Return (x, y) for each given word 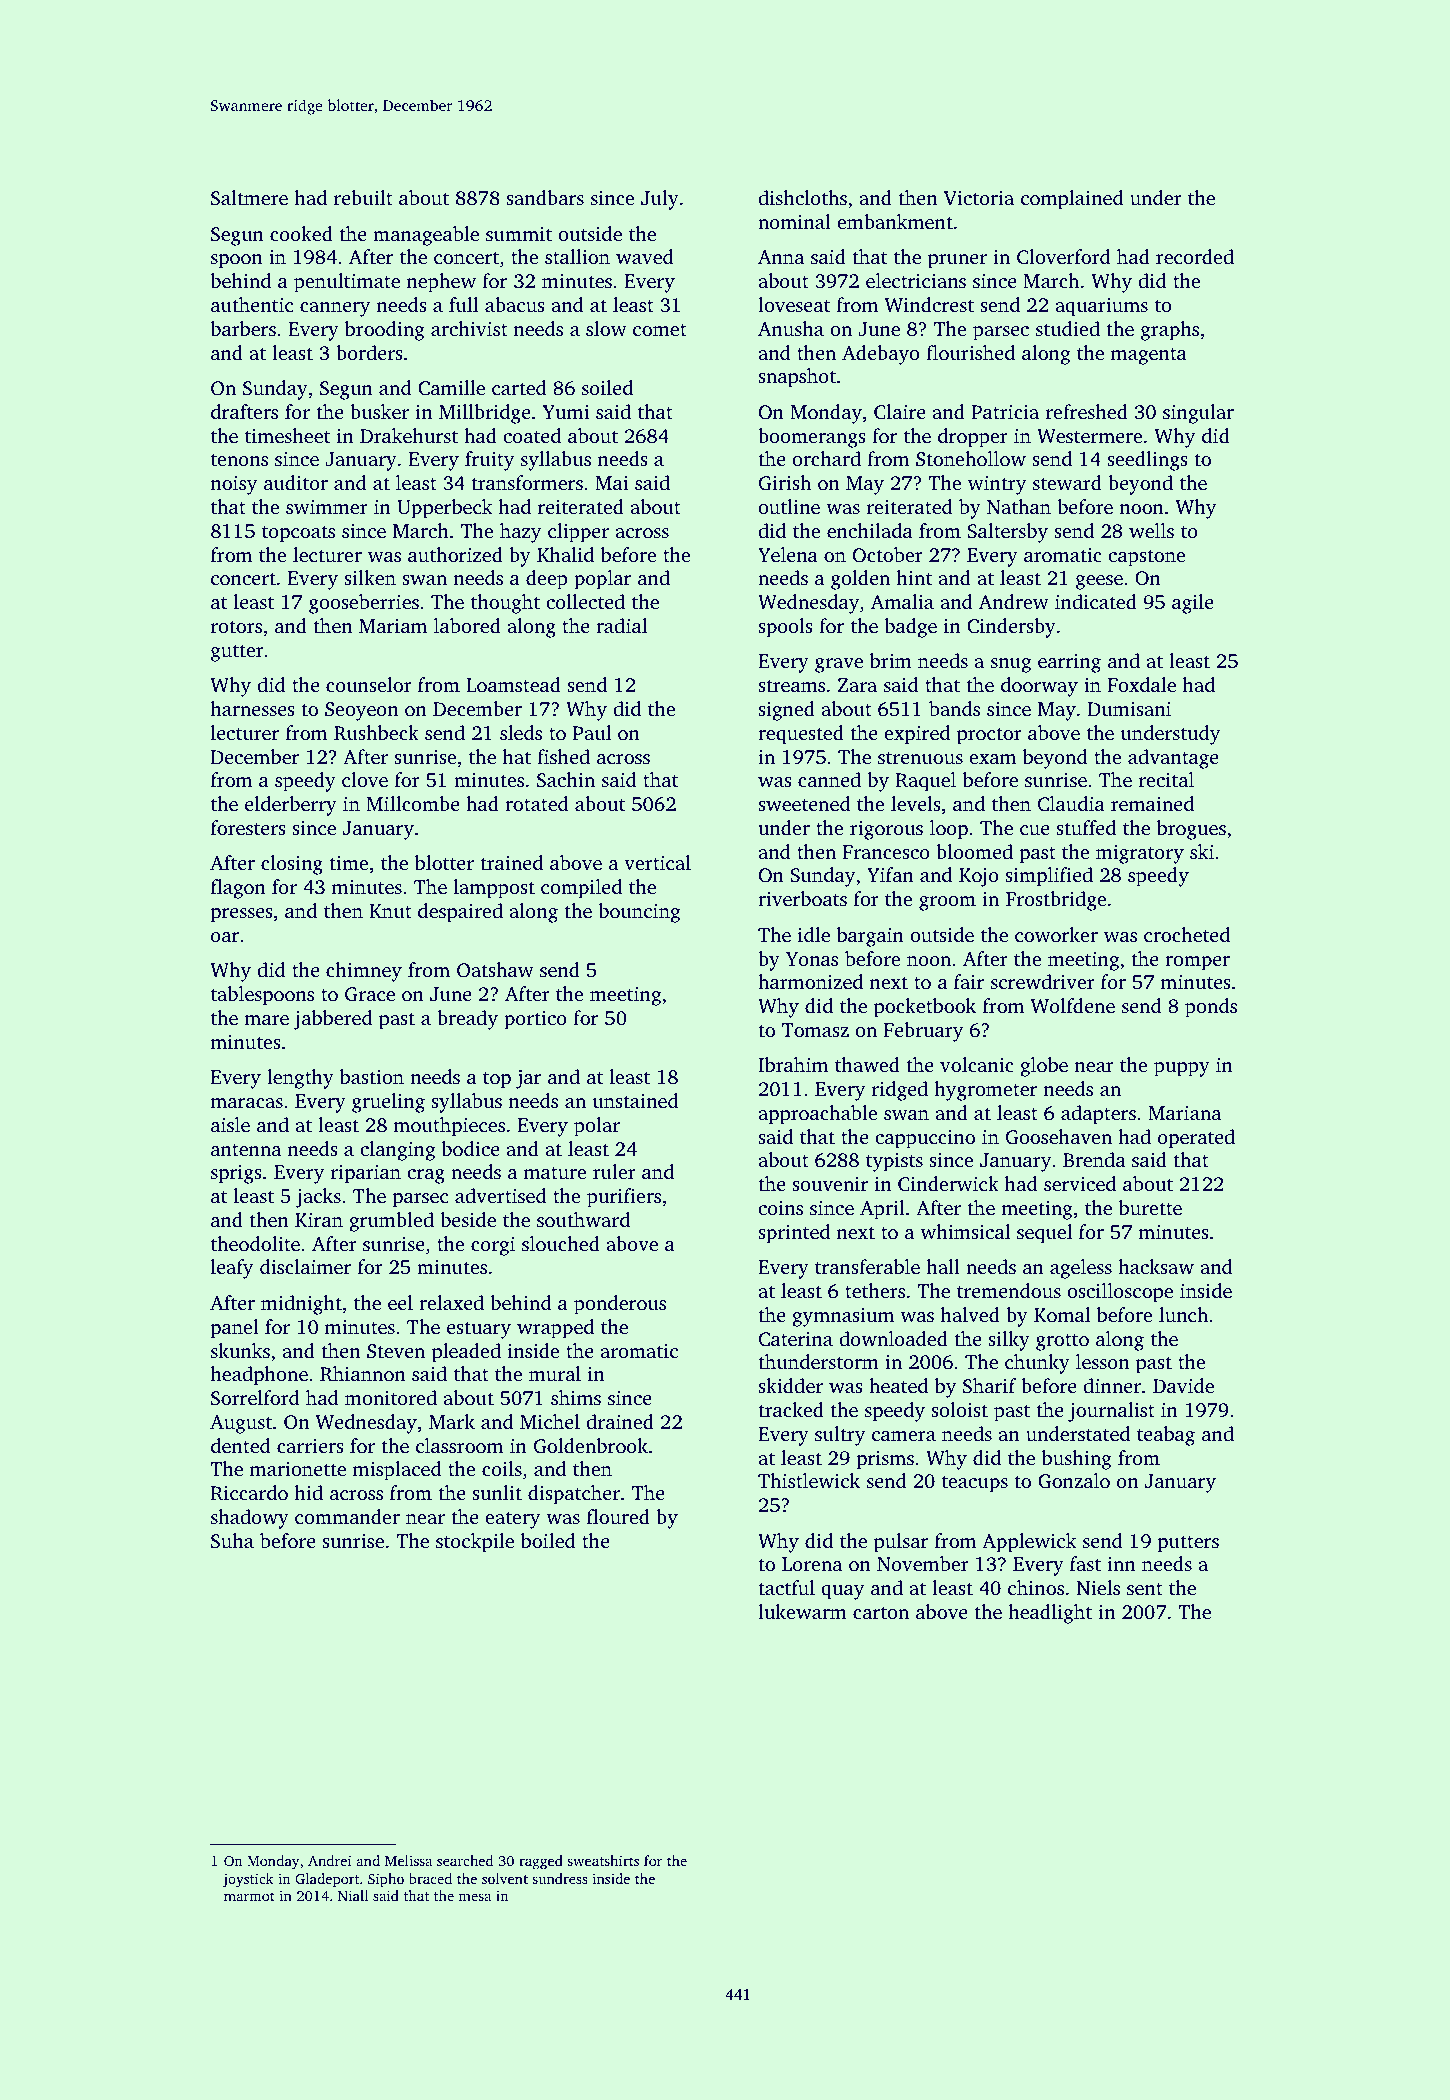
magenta (1149, 356)
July (660, 200)
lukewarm (802, 1611)
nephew (441, 283)
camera (904, 1436)
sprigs (236, 1174)
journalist (1111, 1412)
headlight (1050, 1614)
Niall (353, 1895)
